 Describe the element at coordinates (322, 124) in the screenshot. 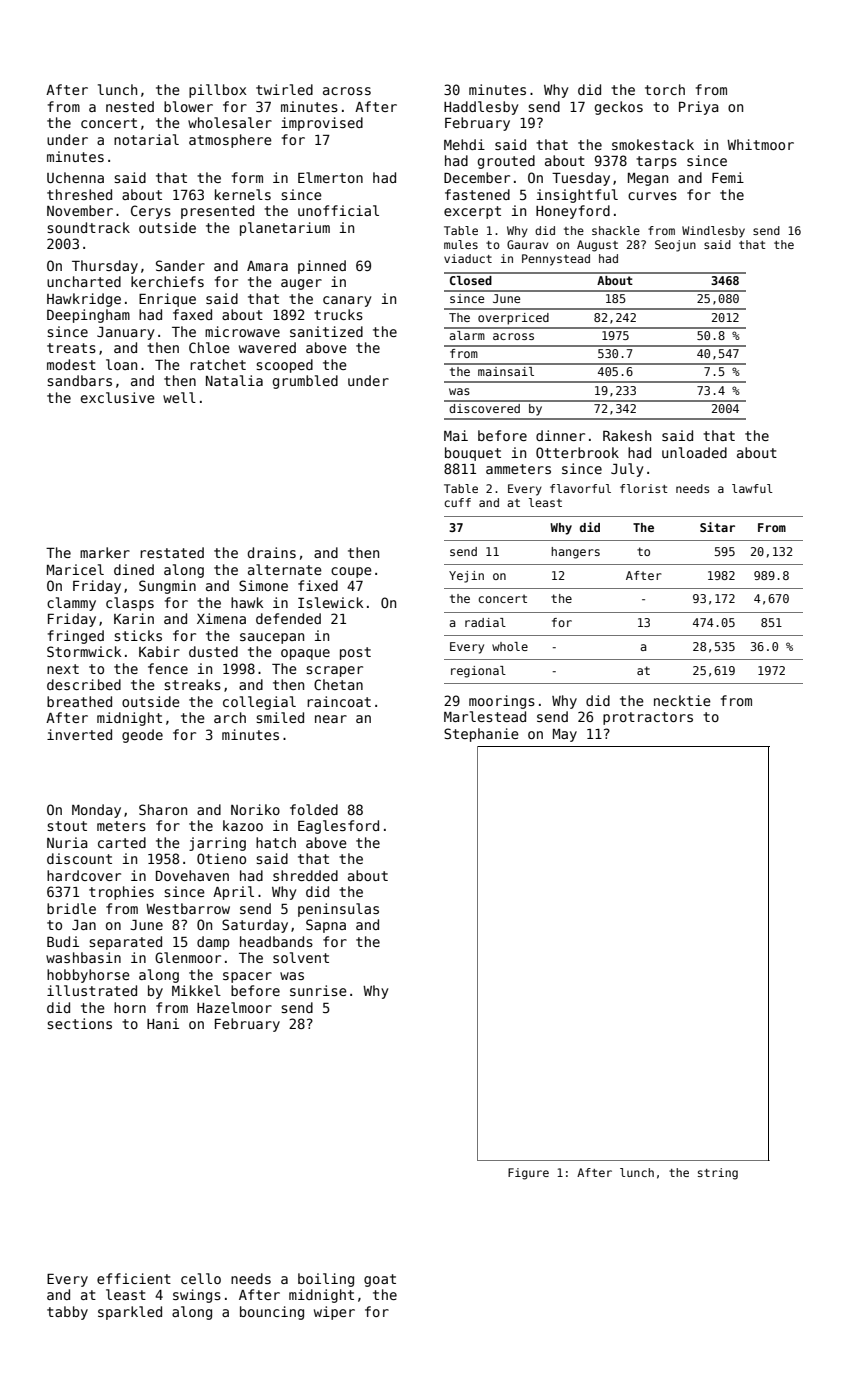

I see `improvised` at that location.
